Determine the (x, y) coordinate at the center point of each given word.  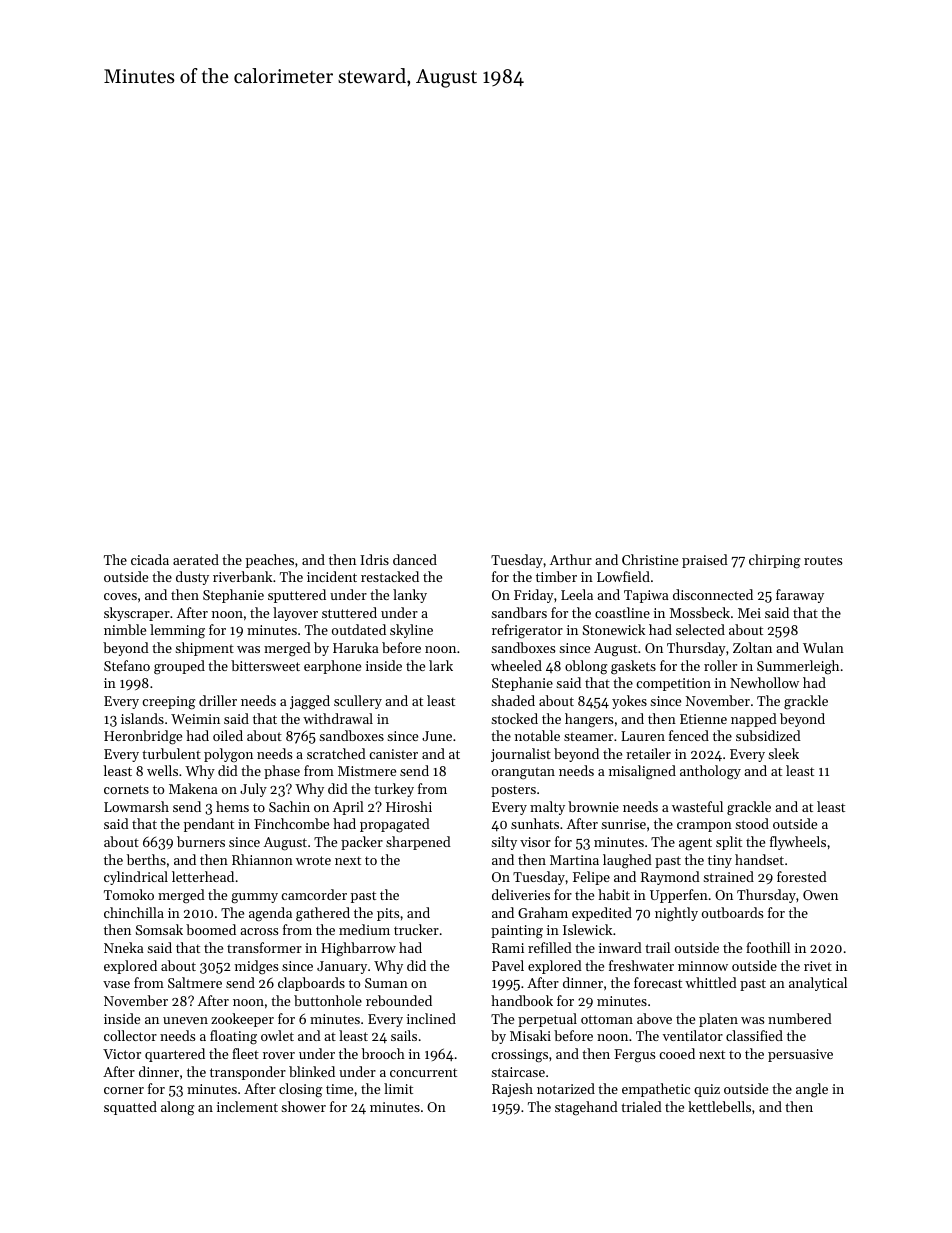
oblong (586, 667)
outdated (359, 629)
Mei (749, 613)
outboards (732, 912)
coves (120, 596)
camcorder (314, 894)
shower (303, 1106)
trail (657, 947)
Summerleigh (798, 667)
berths (146, 859)
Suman (386, 983)
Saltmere (195, 982)
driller (218, 700)
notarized (566, 1088)
